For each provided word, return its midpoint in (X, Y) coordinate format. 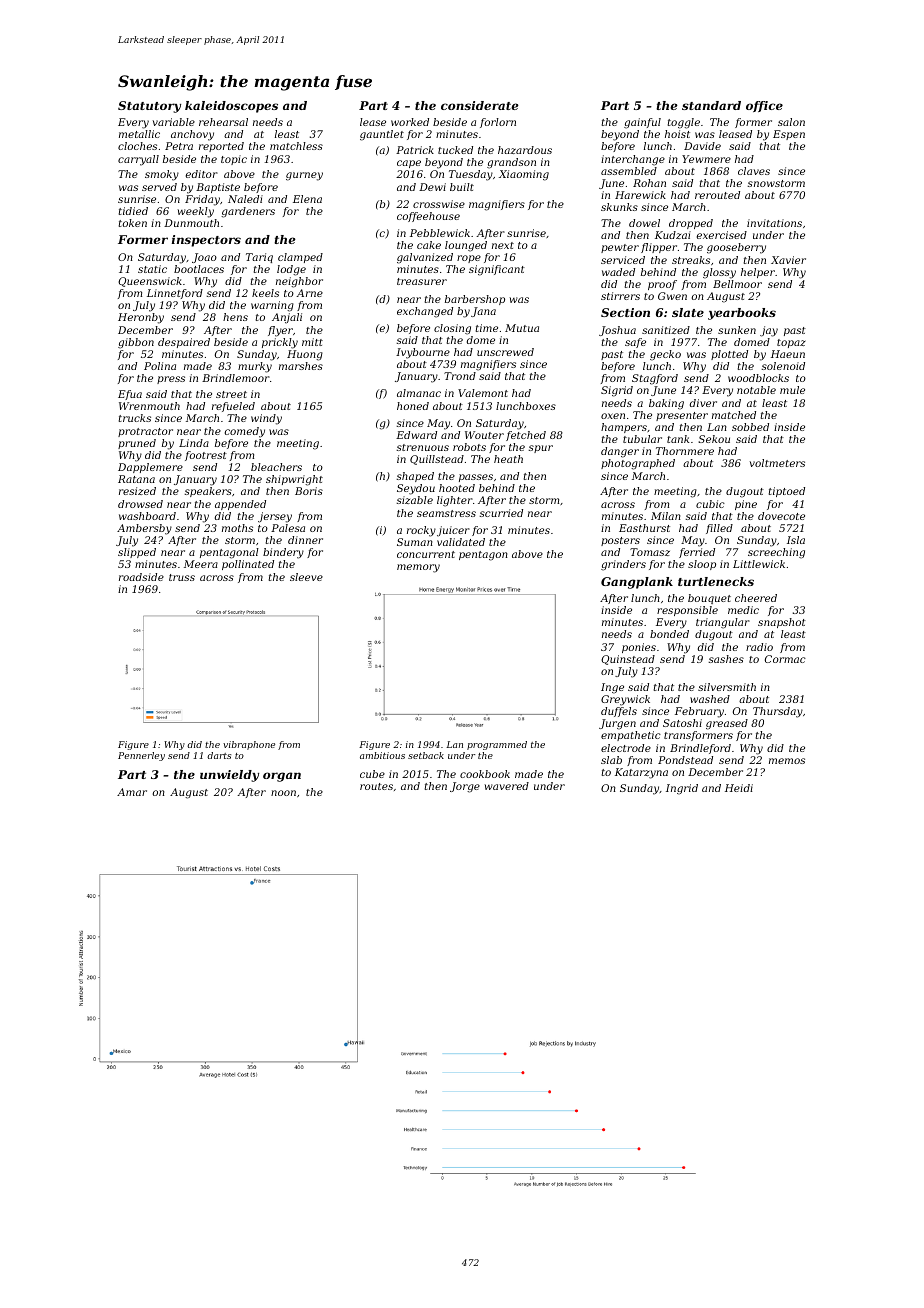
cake (429, 245)
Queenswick (150, 282)
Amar (132, 792)
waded (618, 272)
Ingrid (682, 789)
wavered (506, 786)
